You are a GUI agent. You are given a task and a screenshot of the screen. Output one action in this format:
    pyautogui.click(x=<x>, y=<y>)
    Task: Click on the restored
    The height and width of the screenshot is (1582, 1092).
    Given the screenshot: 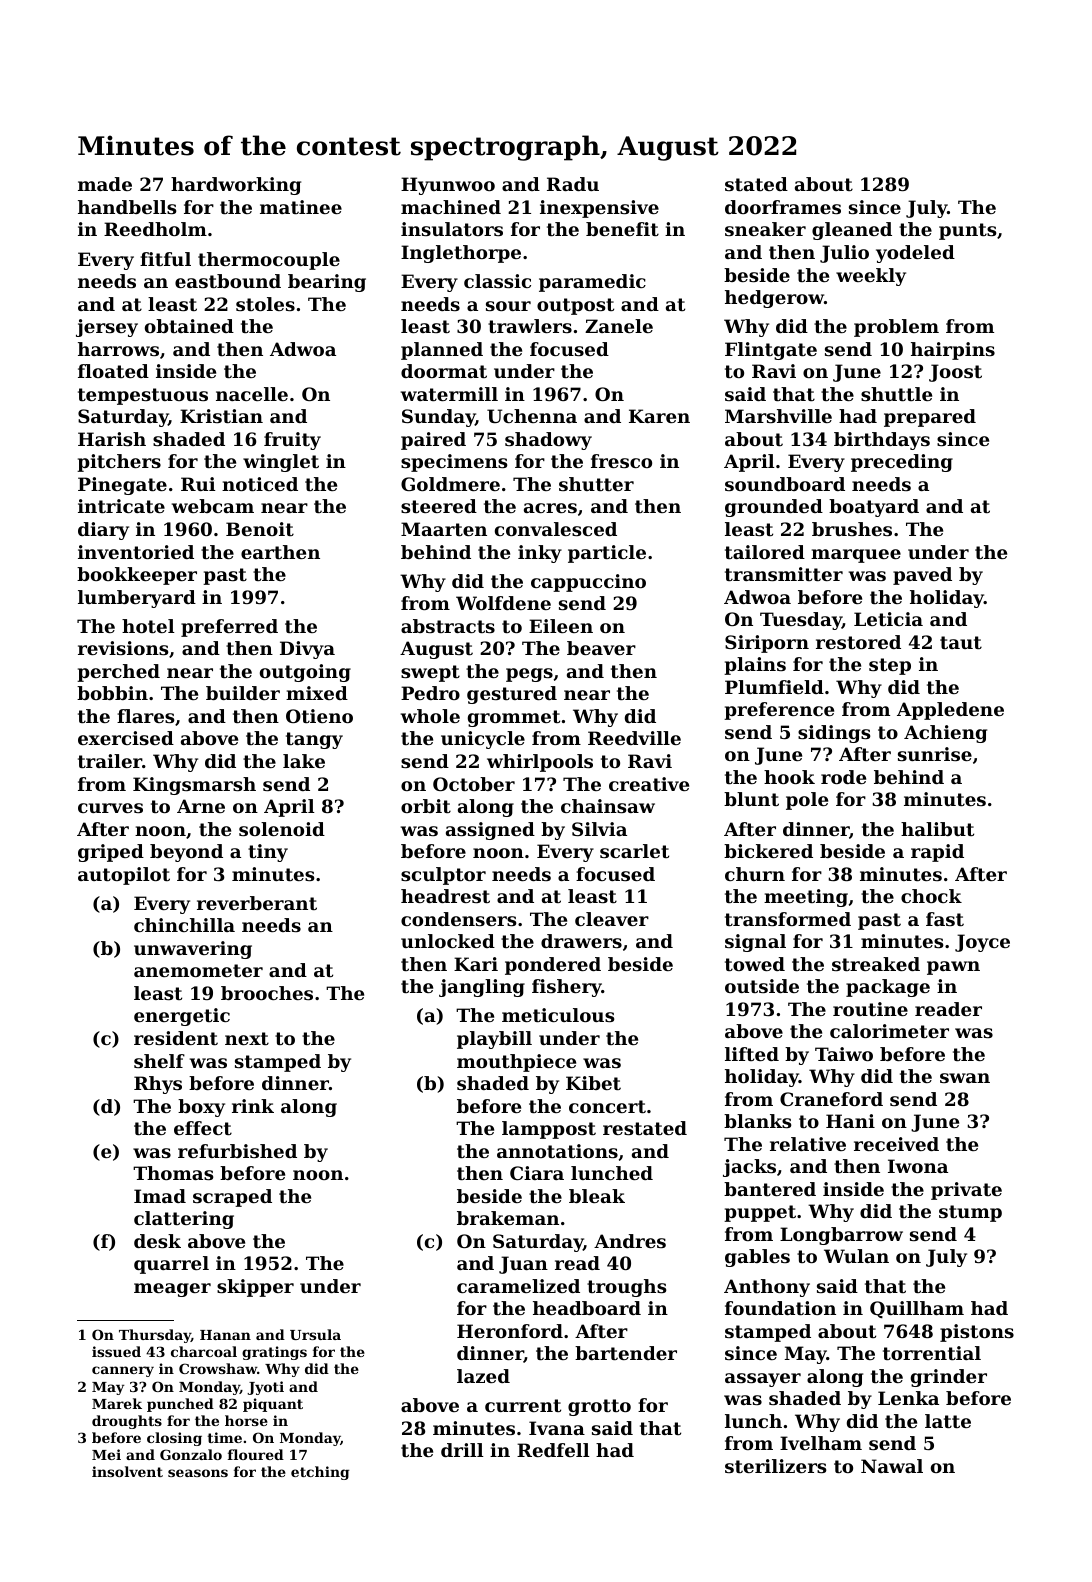 What is the action you would take?
    pyautogui.click(x=858, y=642)
